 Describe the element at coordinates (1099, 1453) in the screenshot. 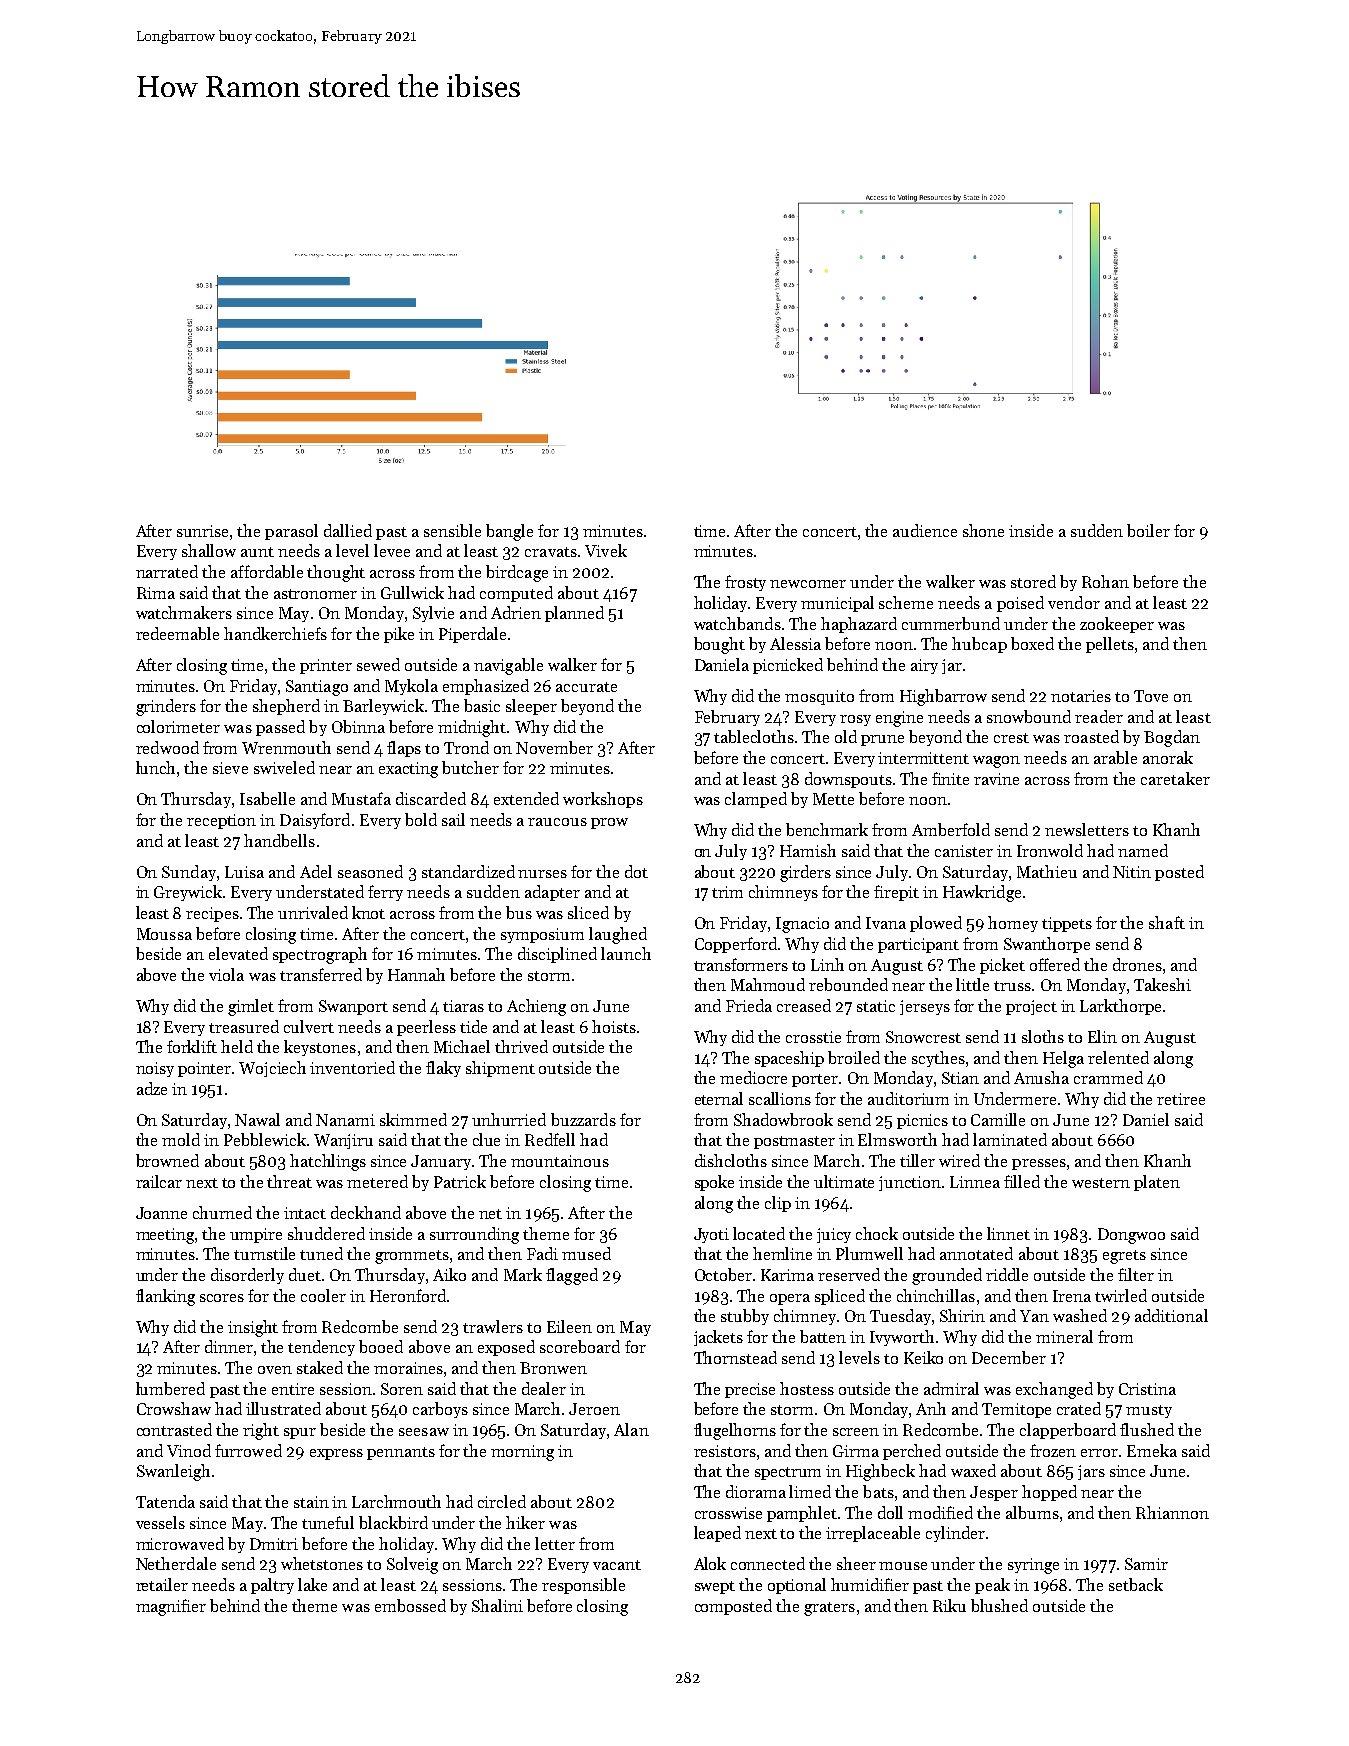

I see `error` at that location.
